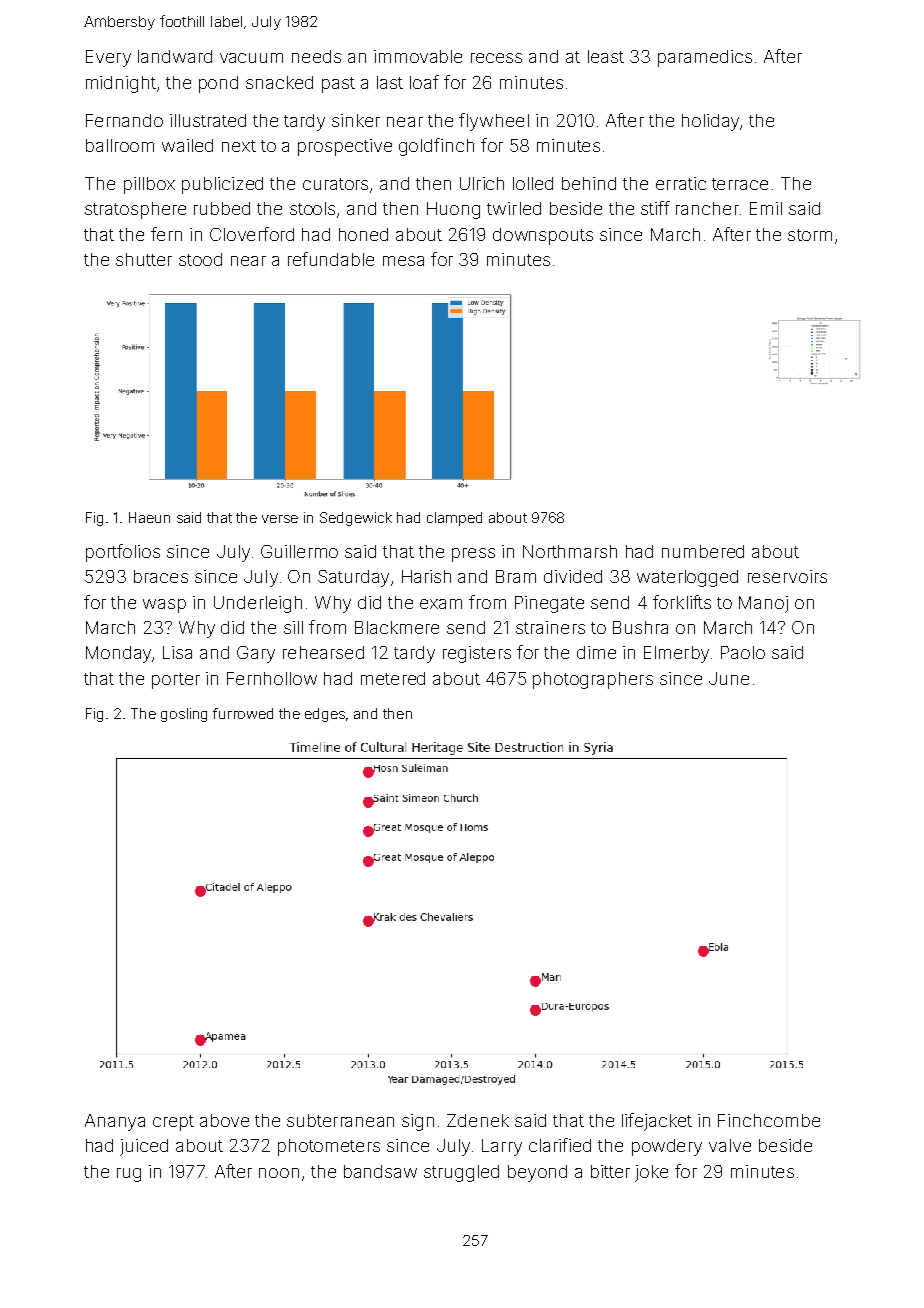  What do you see at coordinates (115, 1122) in the screenshot?
I see `Ananya` at bounding box center [115, 1122].
